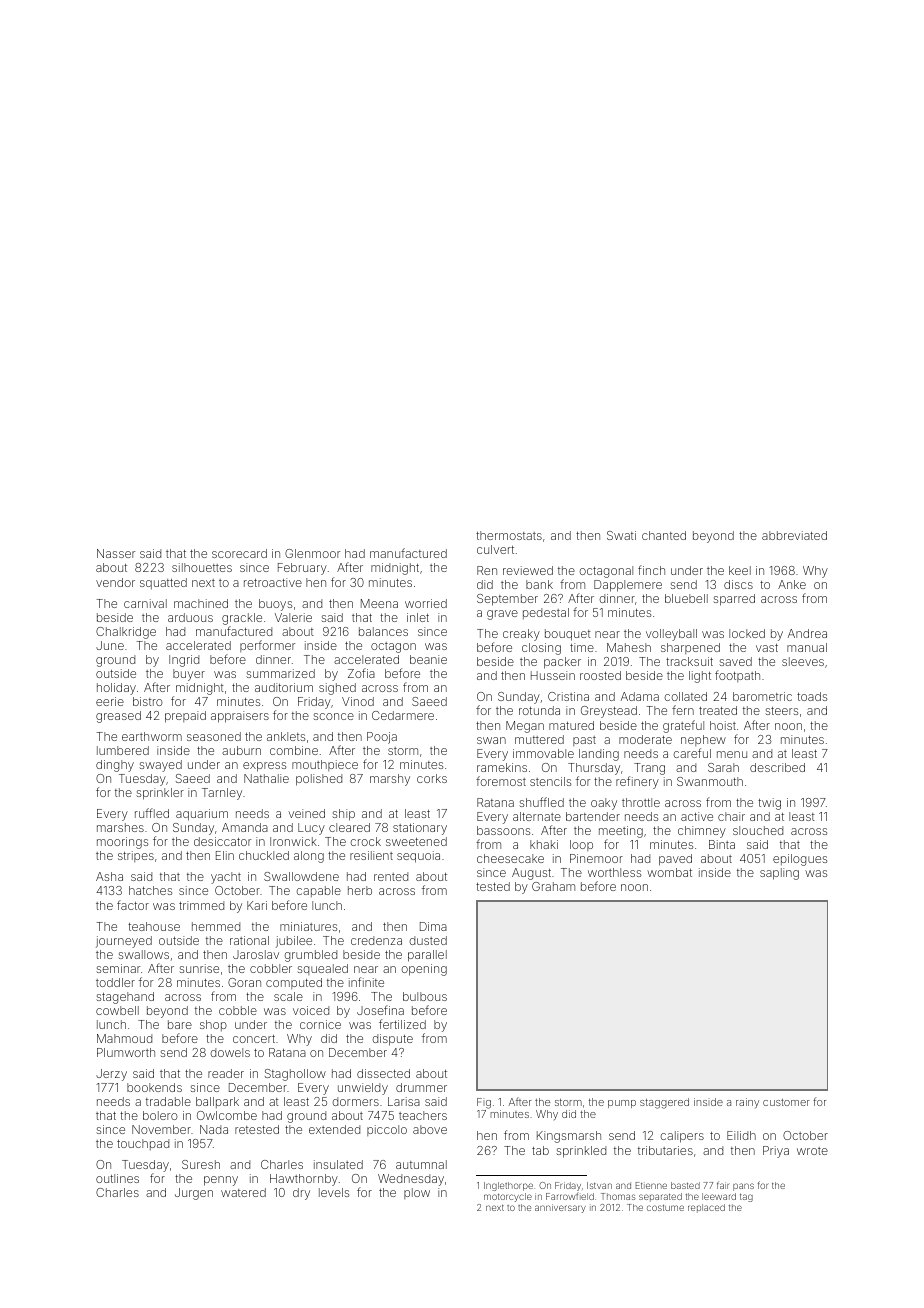 The image size is (924, 1308). Describe the element at coordinates (628, 586) in the page. I see `Dapplemere` at that location.
